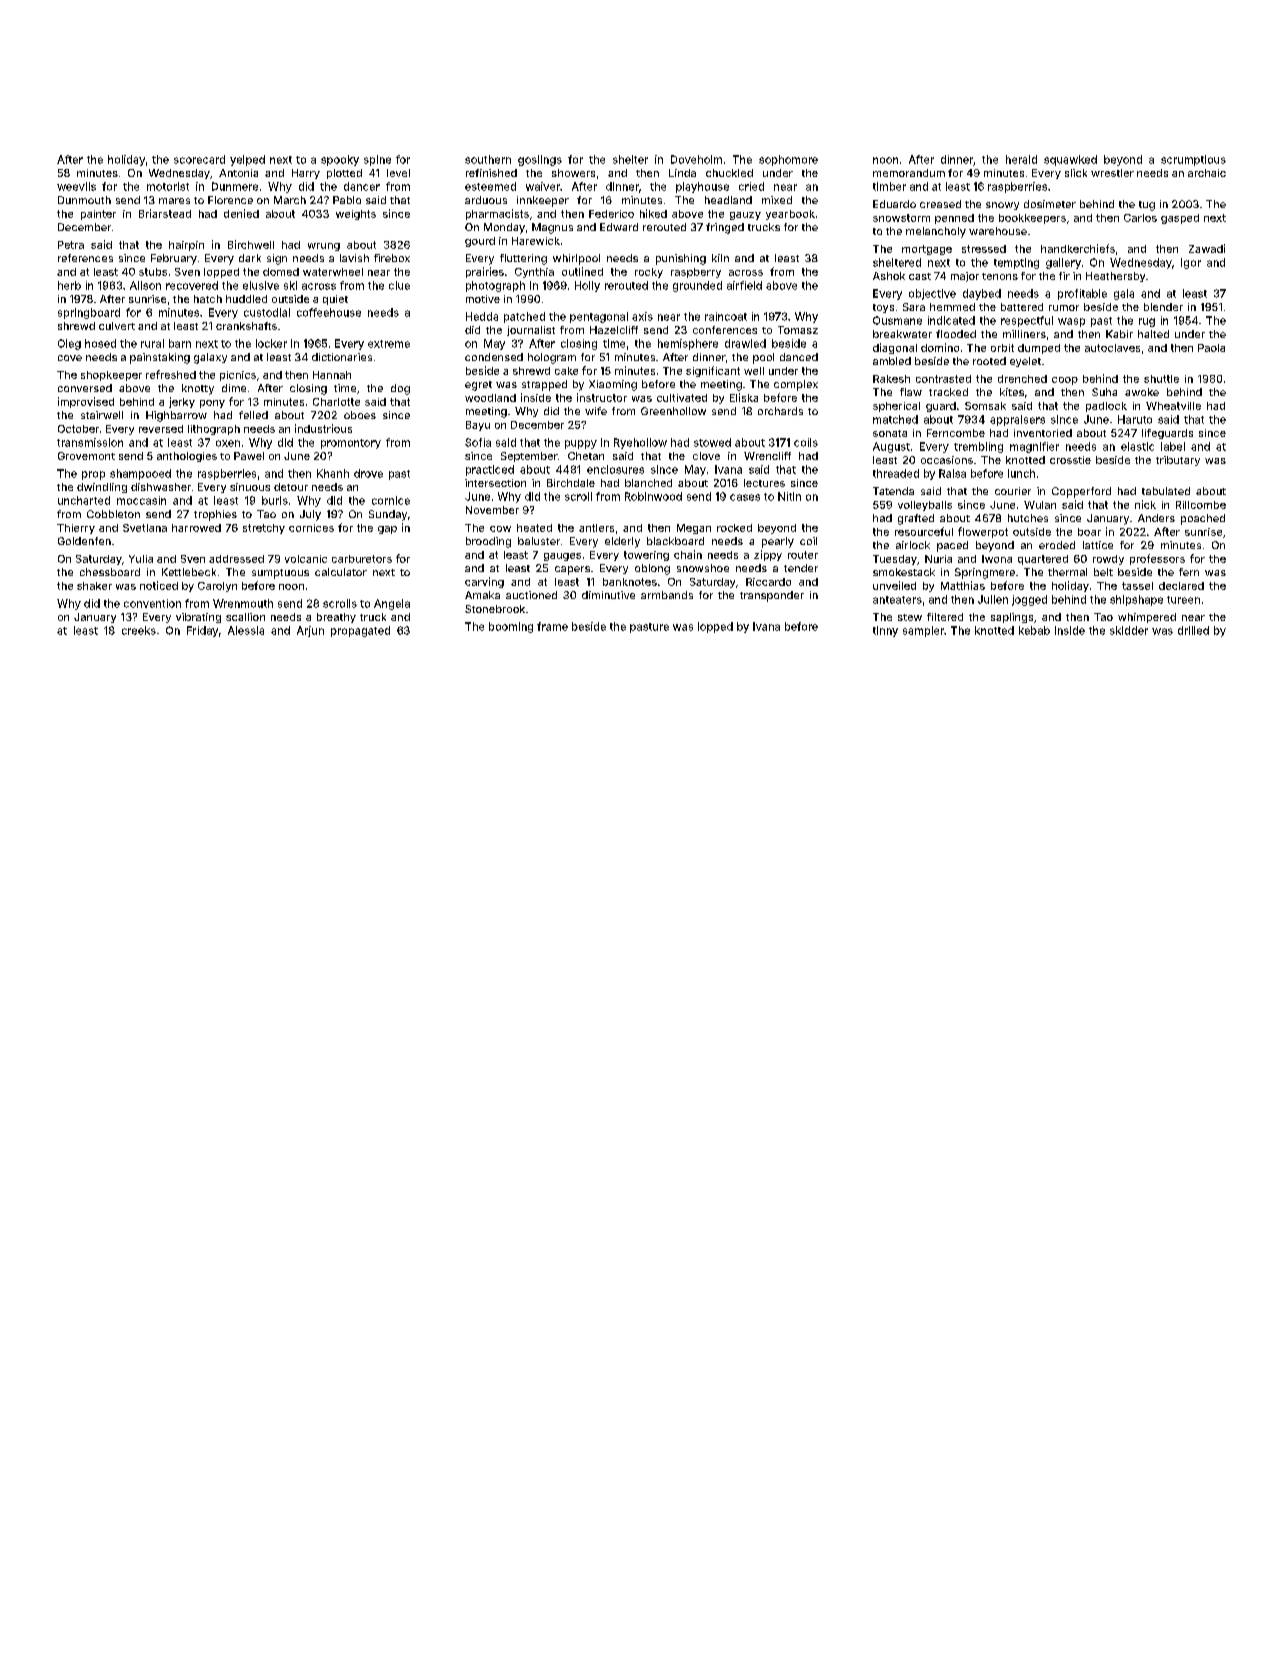 The width and height of the image is (1283, 1660). What do you see at coordinates (84, 200) in the image?
I see `Dunmouth` at bounding box center [84, 200].
